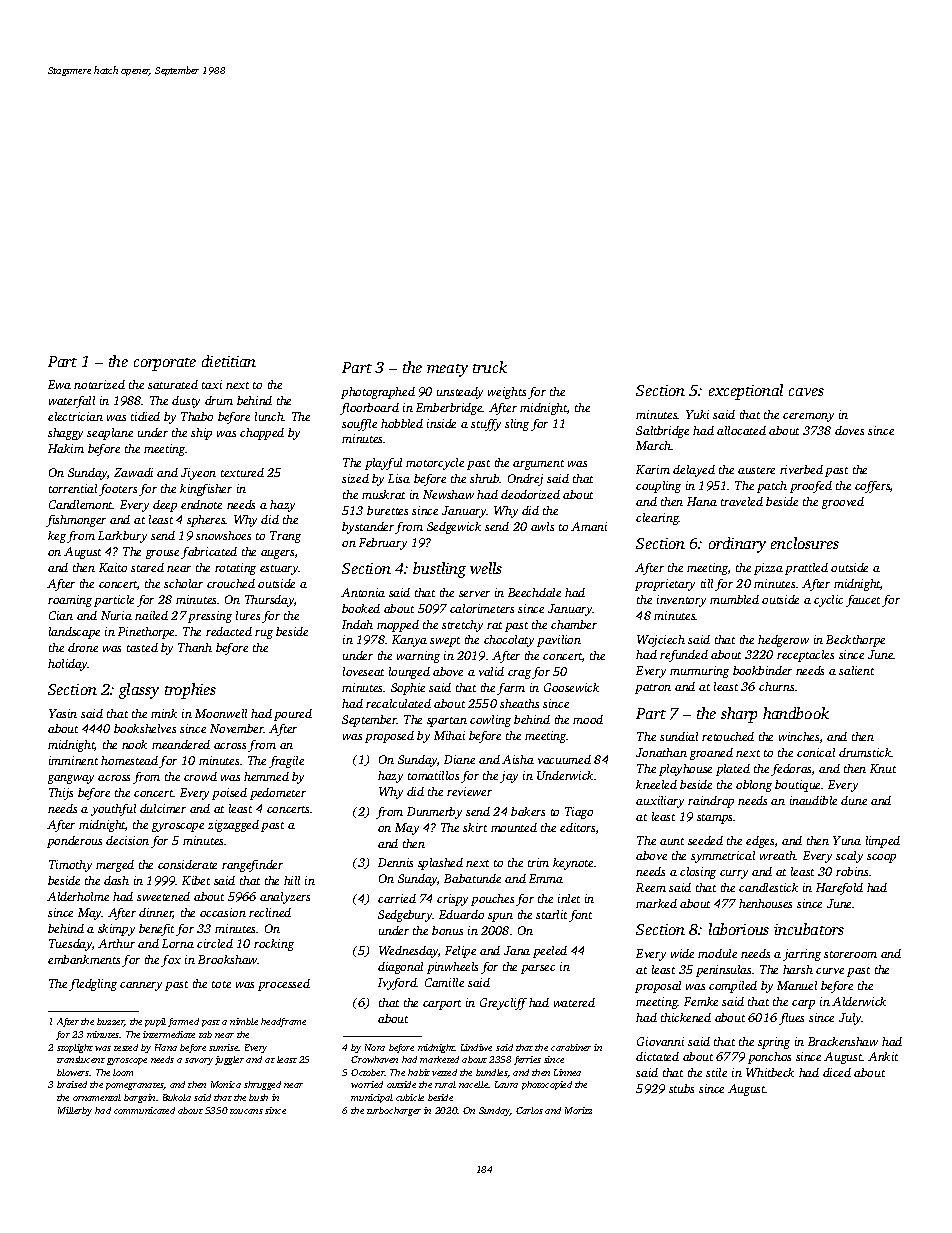 This screenshot has width=952, height=1233. Describe the element at coordinates (187, 864) in the screenshot. I see `considerate` at that location.
